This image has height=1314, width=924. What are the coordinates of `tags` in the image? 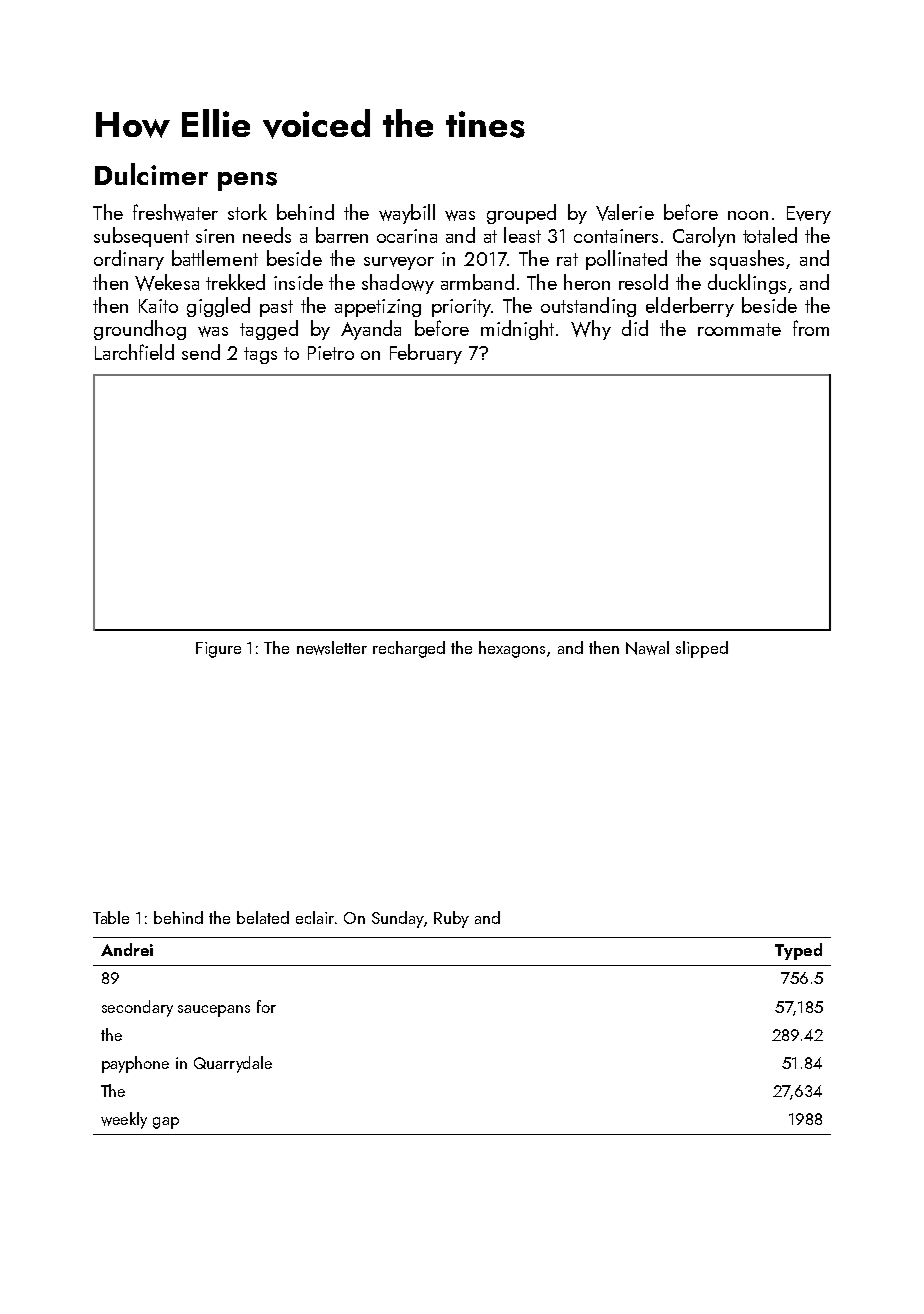 It's located at (260, 355).
